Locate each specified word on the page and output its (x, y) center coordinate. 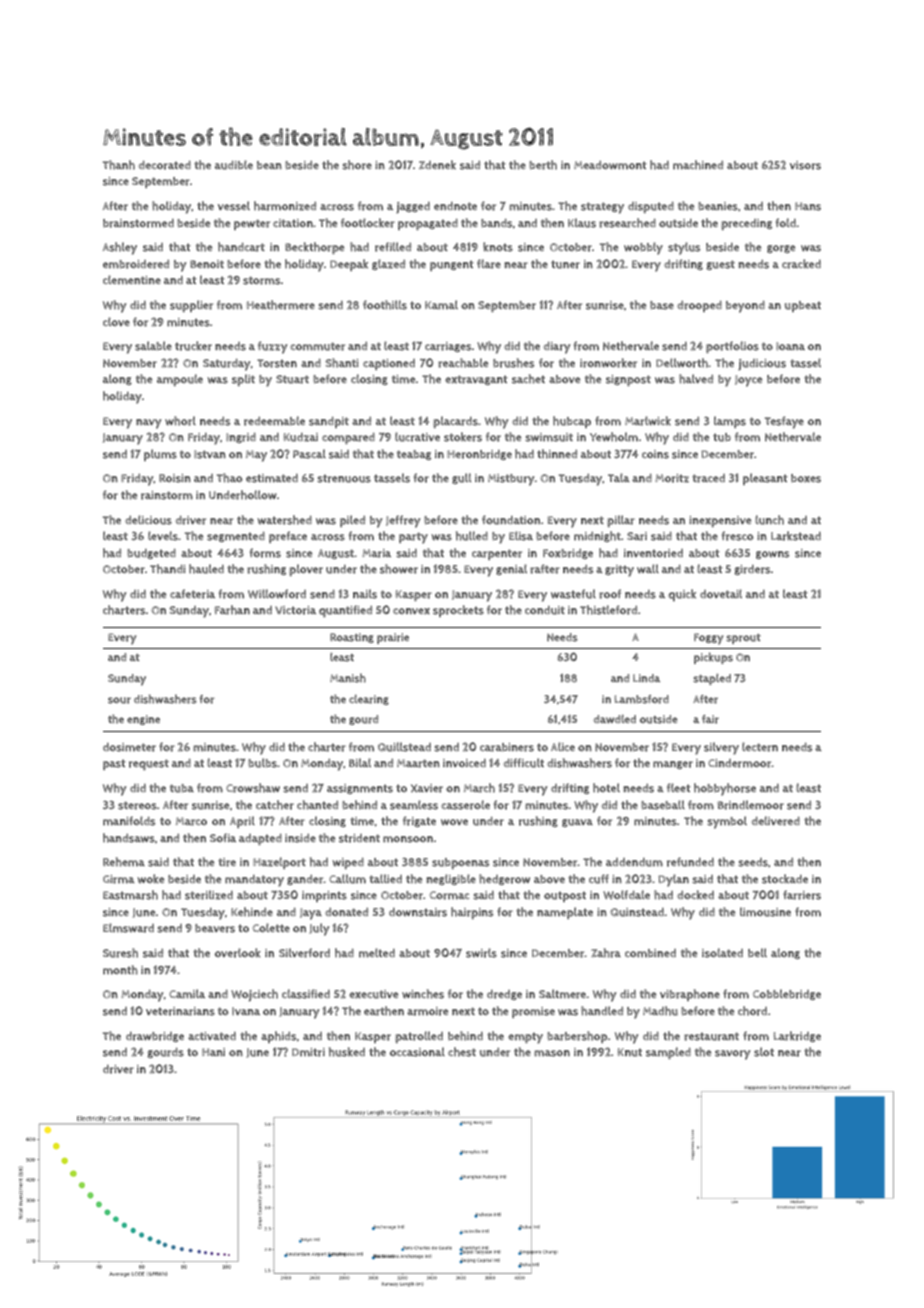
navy (149, 424)
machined (698, 165)
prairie (393, 638)
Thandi (168, 569)
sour (119, 700)
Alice (563, 746)
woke (151, 879)
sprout (743, 639)
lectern (760, 747)
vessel (234, 206)
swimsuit (549, 437)
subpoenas (461, 863)
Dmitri (308, 1052)
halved (696, 379)
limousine (765, 912)
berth (543, 165)
